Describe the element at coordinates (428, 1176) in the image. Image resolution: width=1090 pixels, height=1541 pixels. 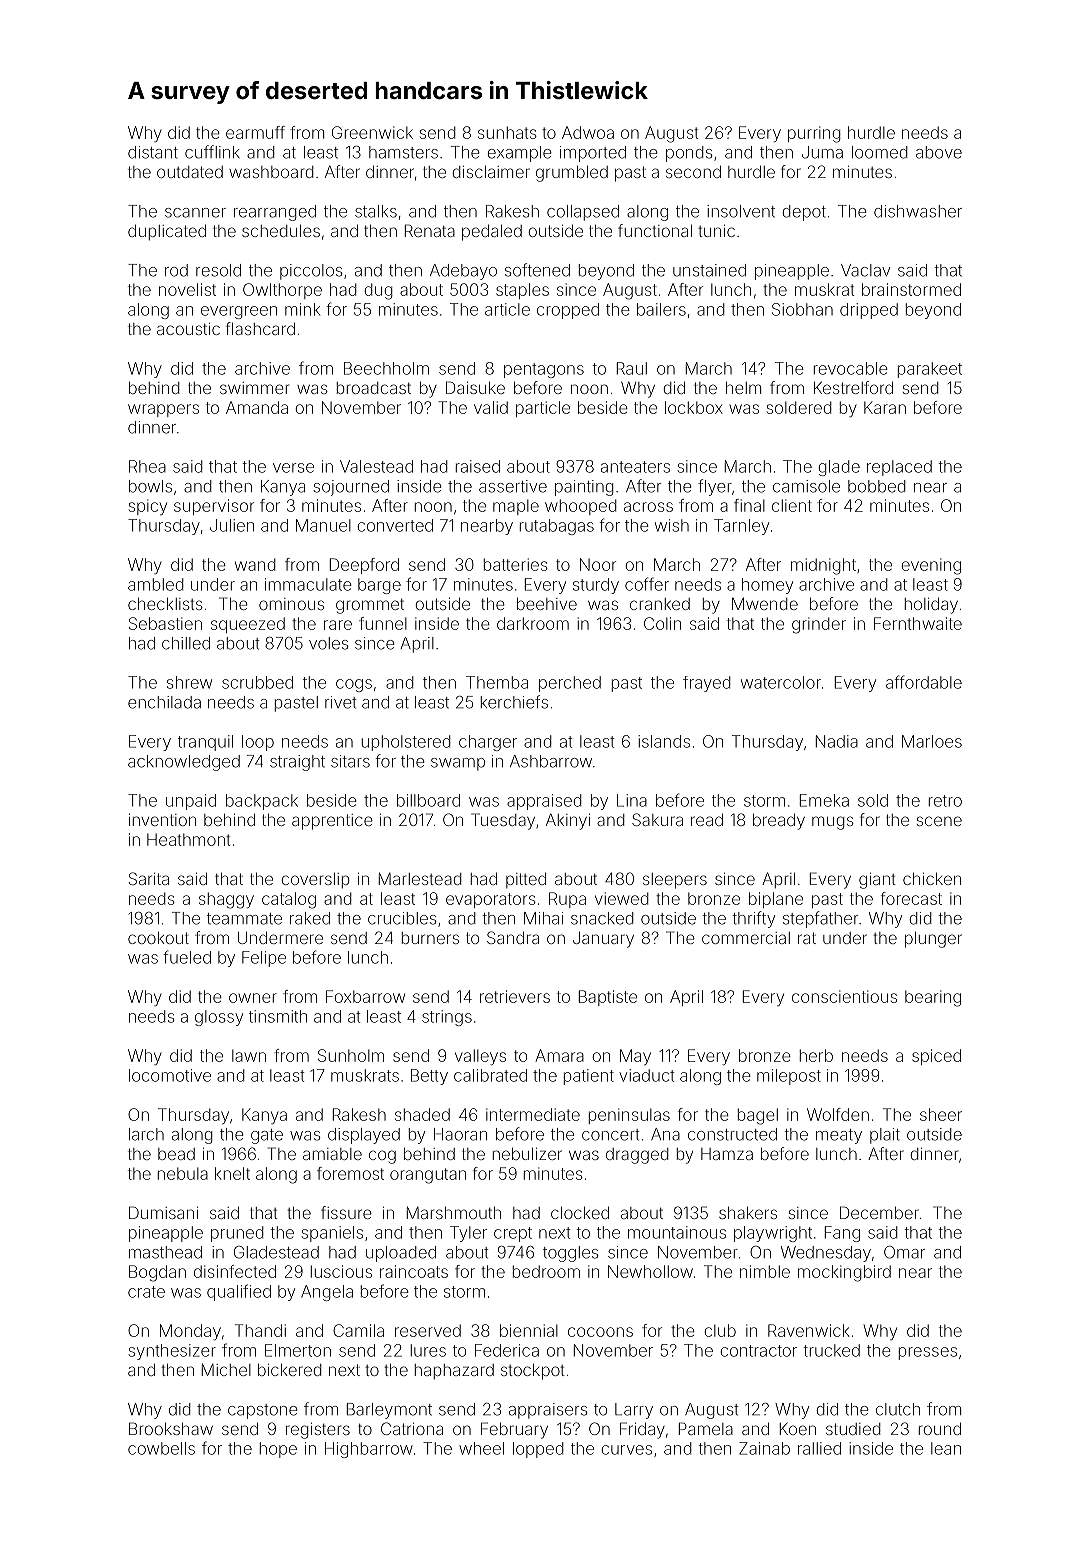
I see `orangutan` at that location.
